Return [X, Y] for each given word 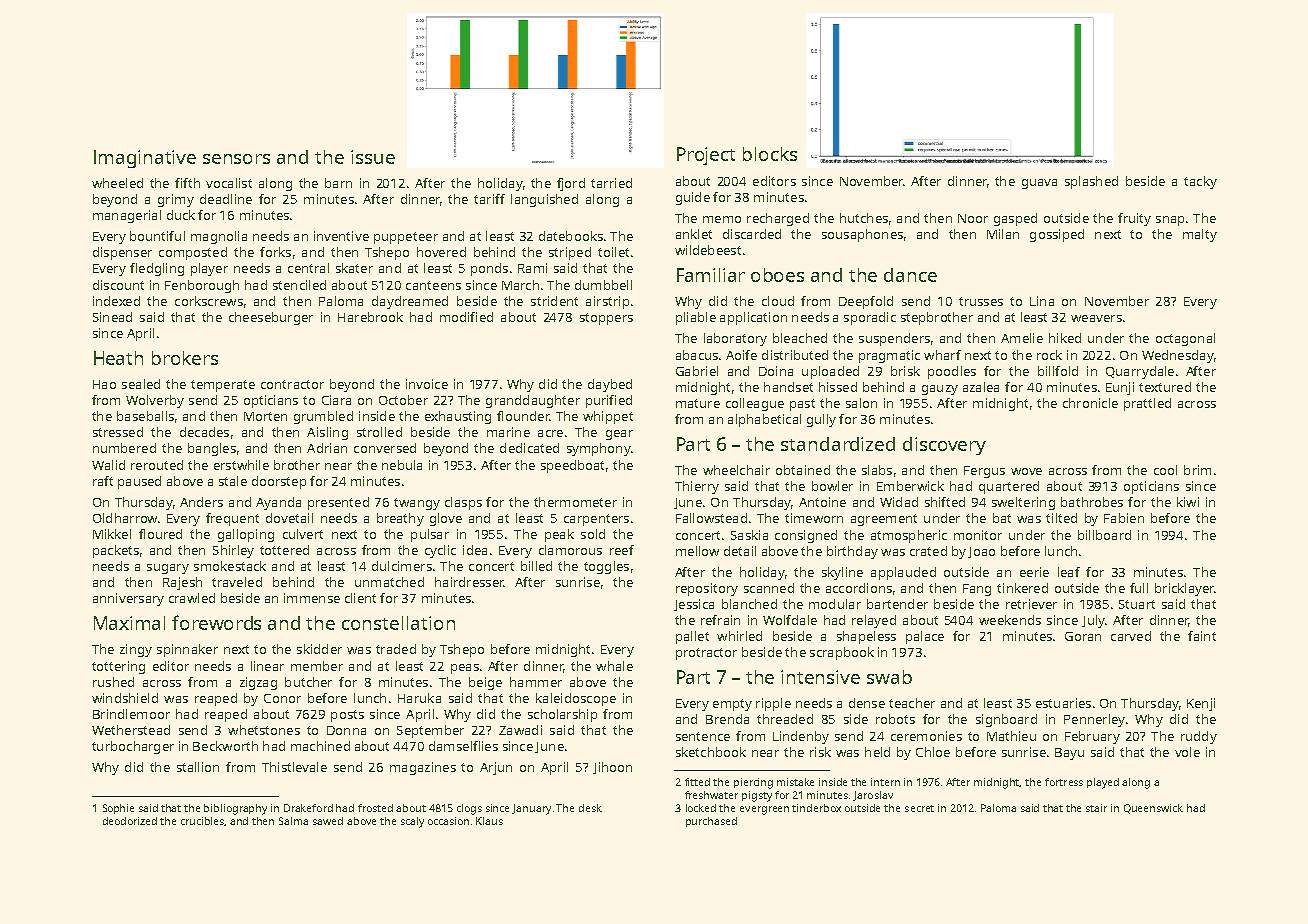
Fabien [1124, 518]
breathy [400, 519]
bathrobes [1092, 502]
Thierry [697, 487]
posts [347, 716]
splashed [1091, 182]
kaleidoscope [576, 699]
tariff [489, 199]
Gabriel [697, 371]
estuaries [1063, 703]
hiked [1065, 338]
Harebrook [370, 317]
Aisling [327, 433]
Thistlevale [294, 767]
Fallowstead [711, 518]
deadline [226, 199]
